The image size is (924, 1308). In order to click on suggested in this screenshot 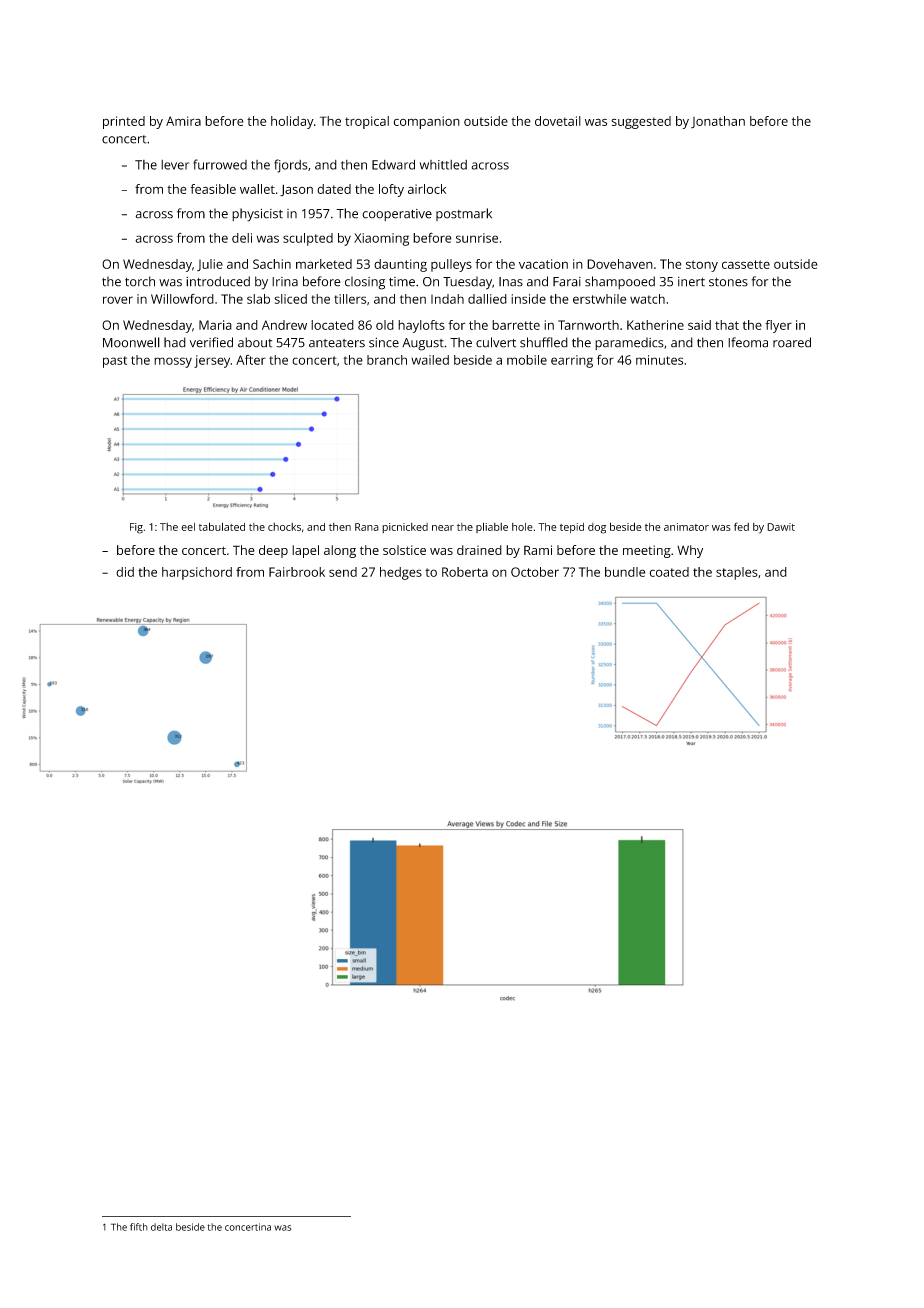, I will do `click(641, 122)`.
